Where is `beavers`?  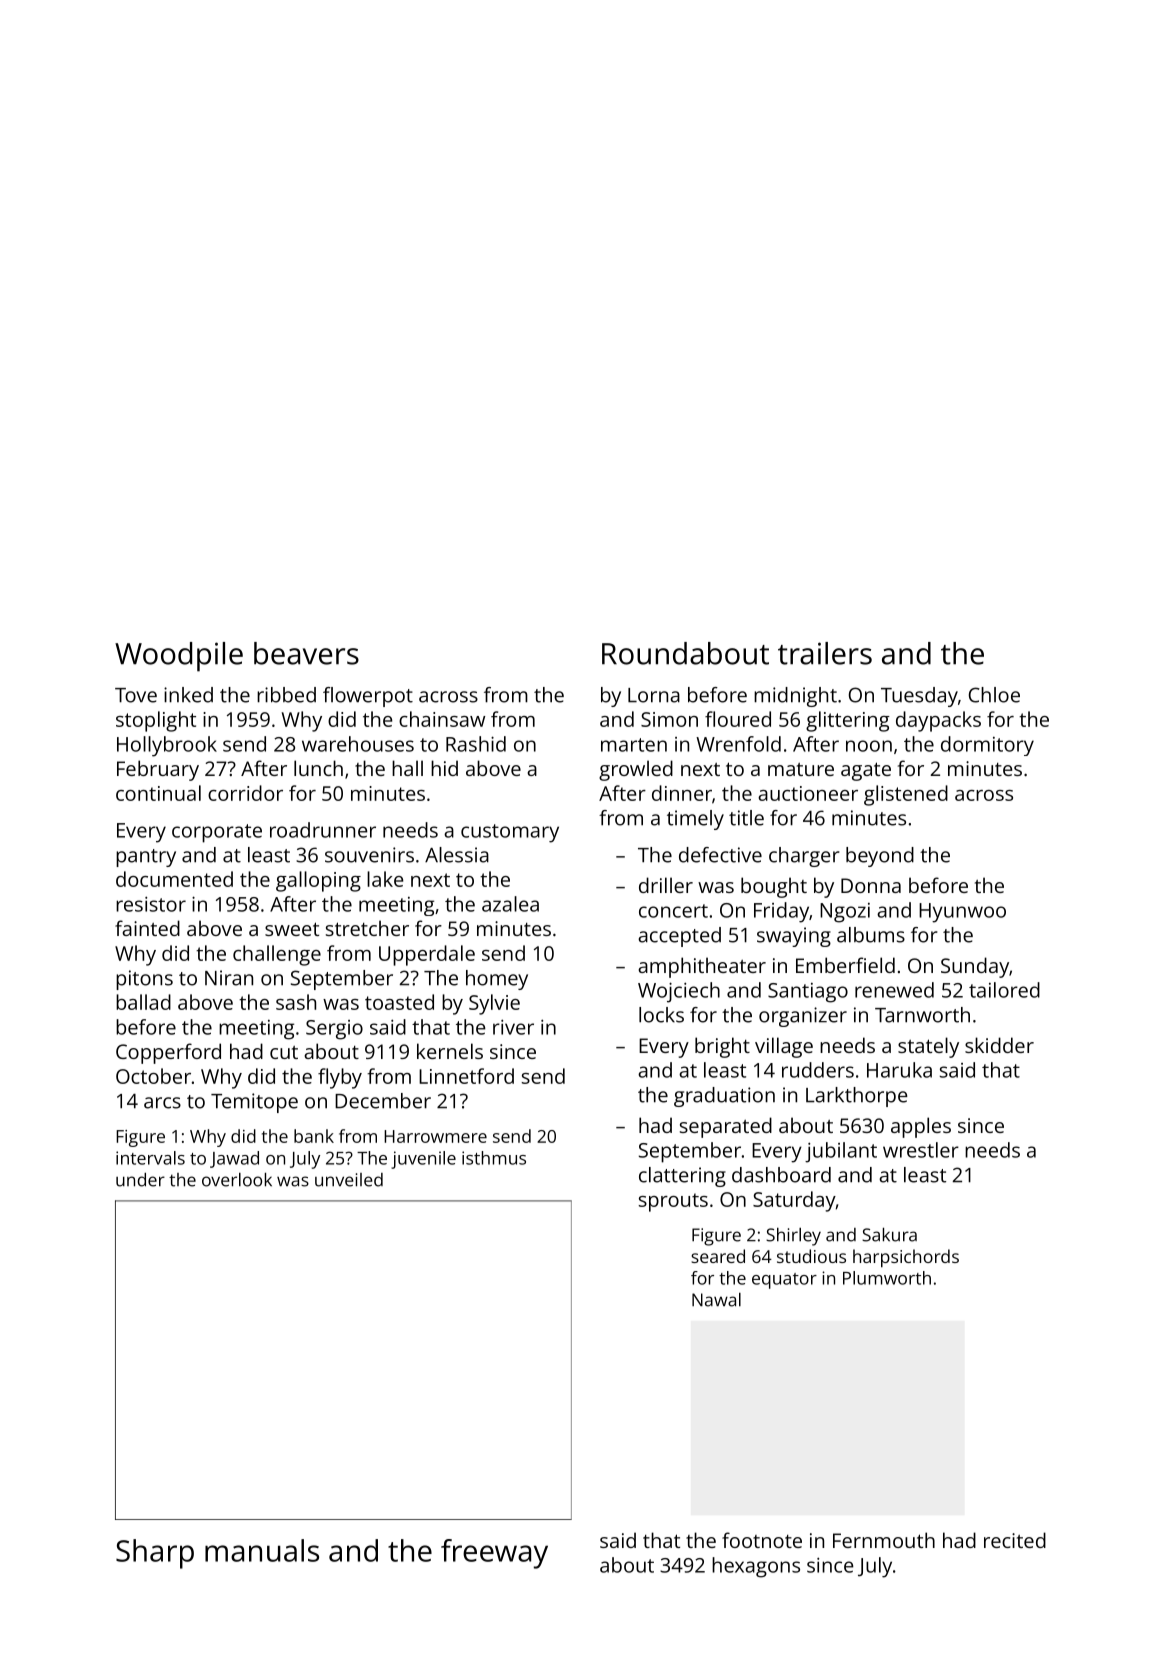 beavers is located at coordinates (306, 653).
